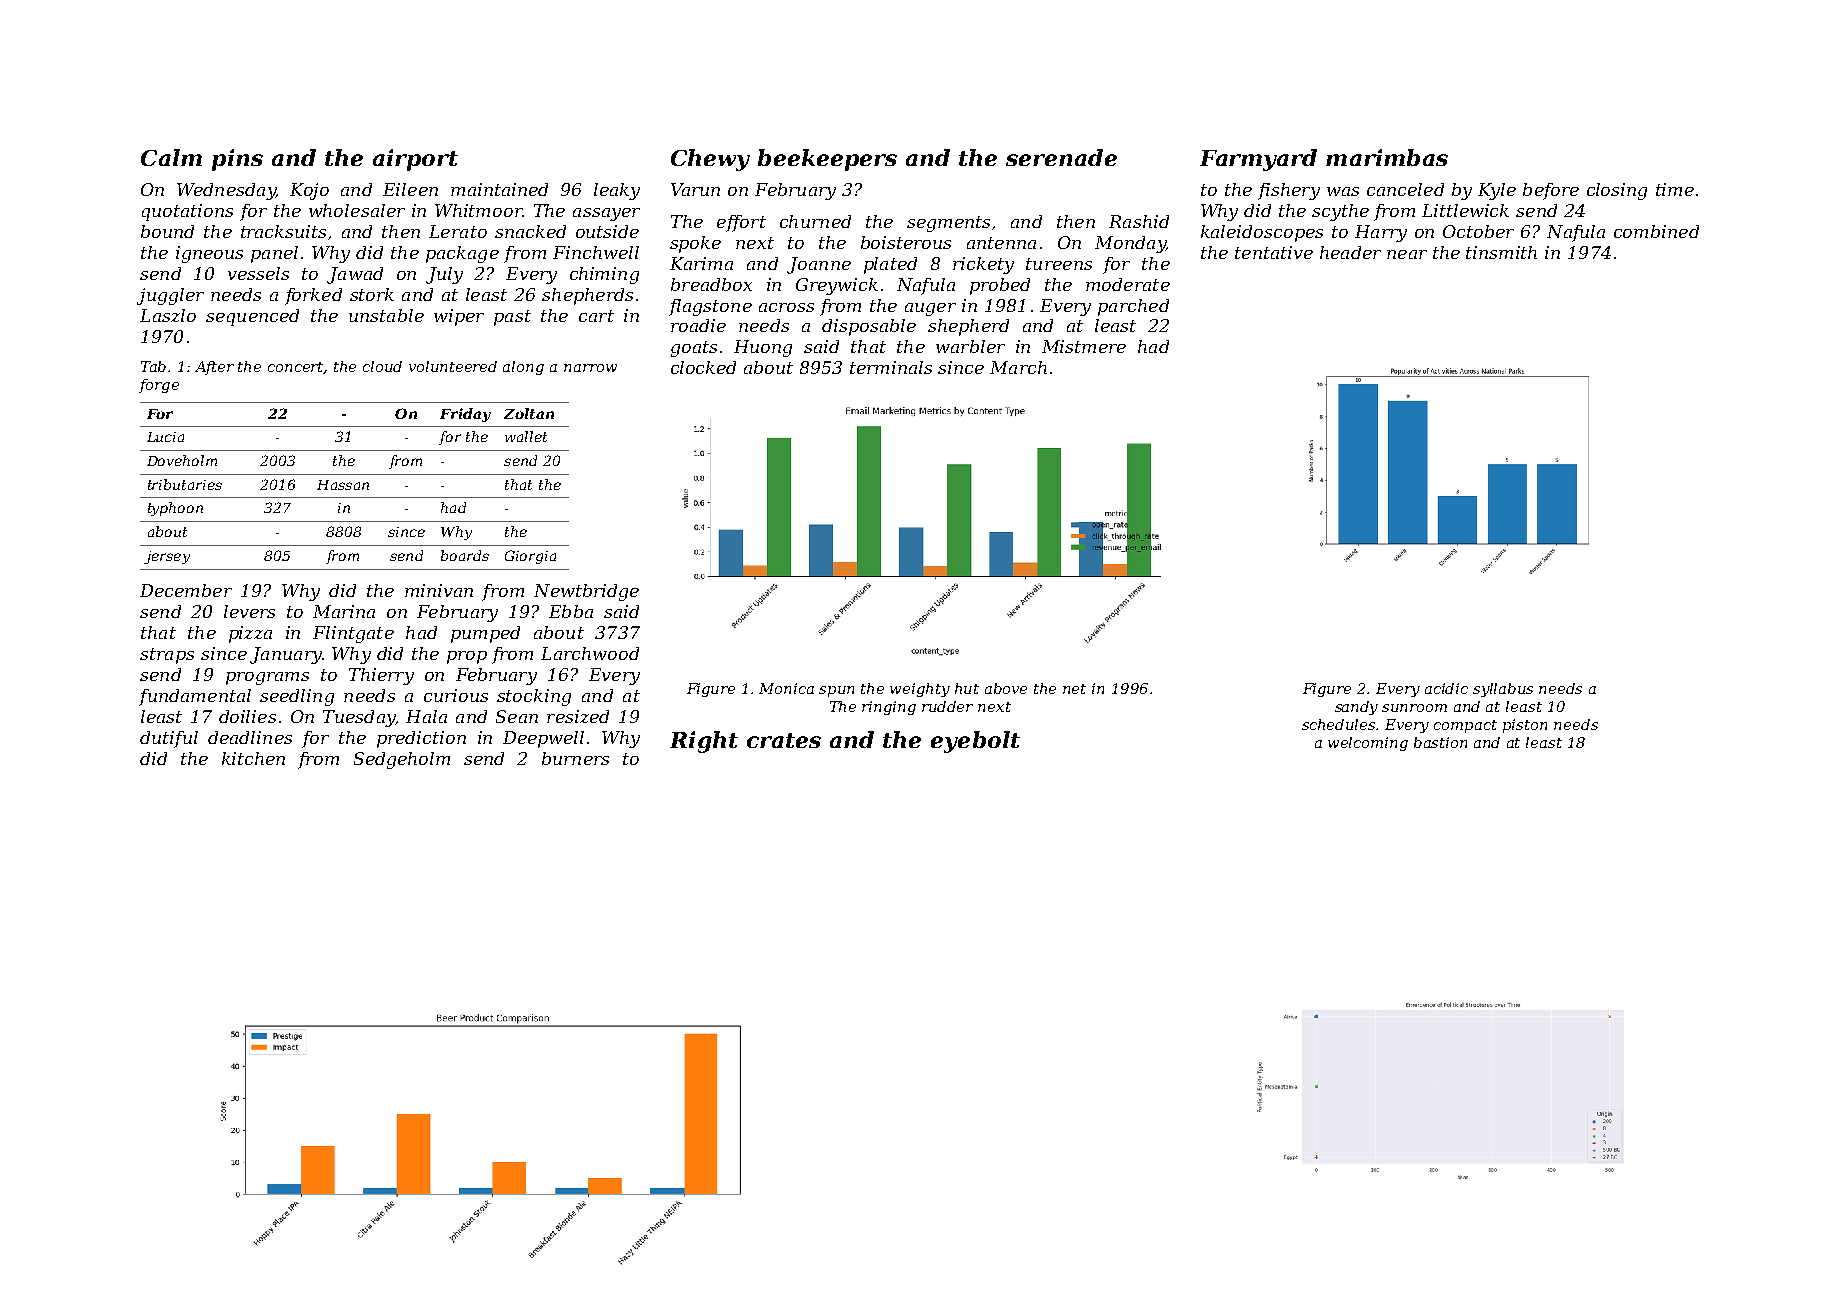 The image size is (1840, 1301). What do you see at coordinates (167, 656) in the document?
I see `straps` at bounding box center [167, 656].
